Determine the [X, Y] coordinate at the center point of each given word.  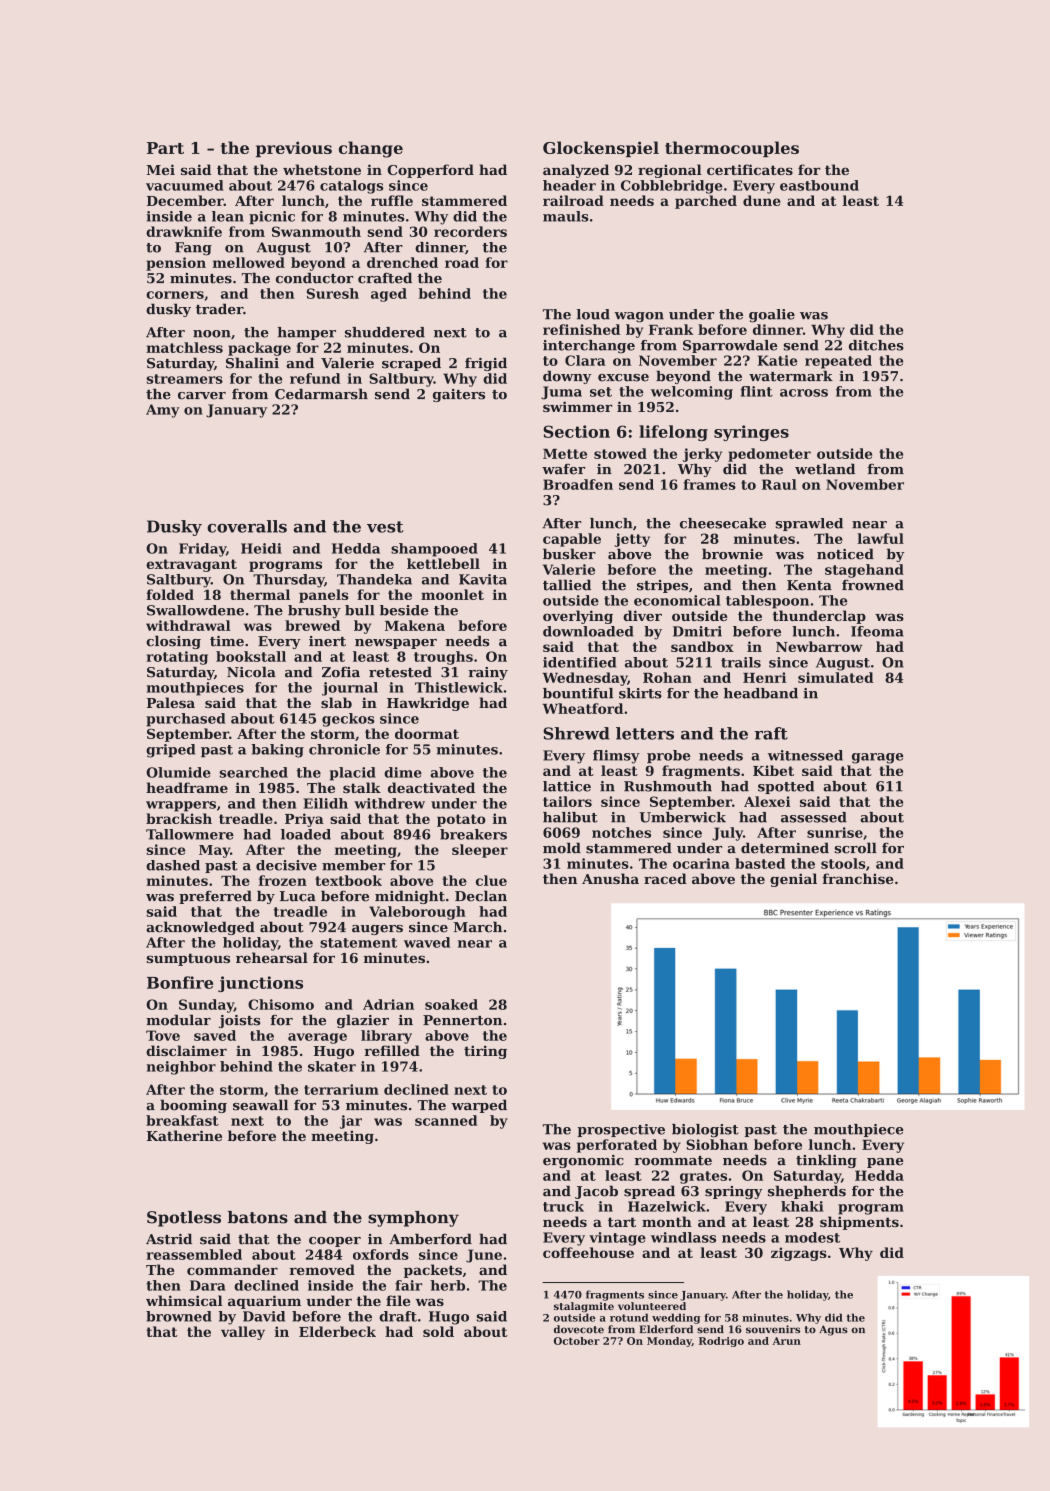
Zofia [341, 672]
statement [358, 943]
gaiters [459, 395]
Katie [777, 360]
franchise [858, 878]
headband [761, 693]
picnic [272, 217]
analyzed [576, 171]
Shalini [252, 363]
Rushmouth [668, 786]
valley [243, 1333]
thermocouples [732, 149]
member [353, 865]
